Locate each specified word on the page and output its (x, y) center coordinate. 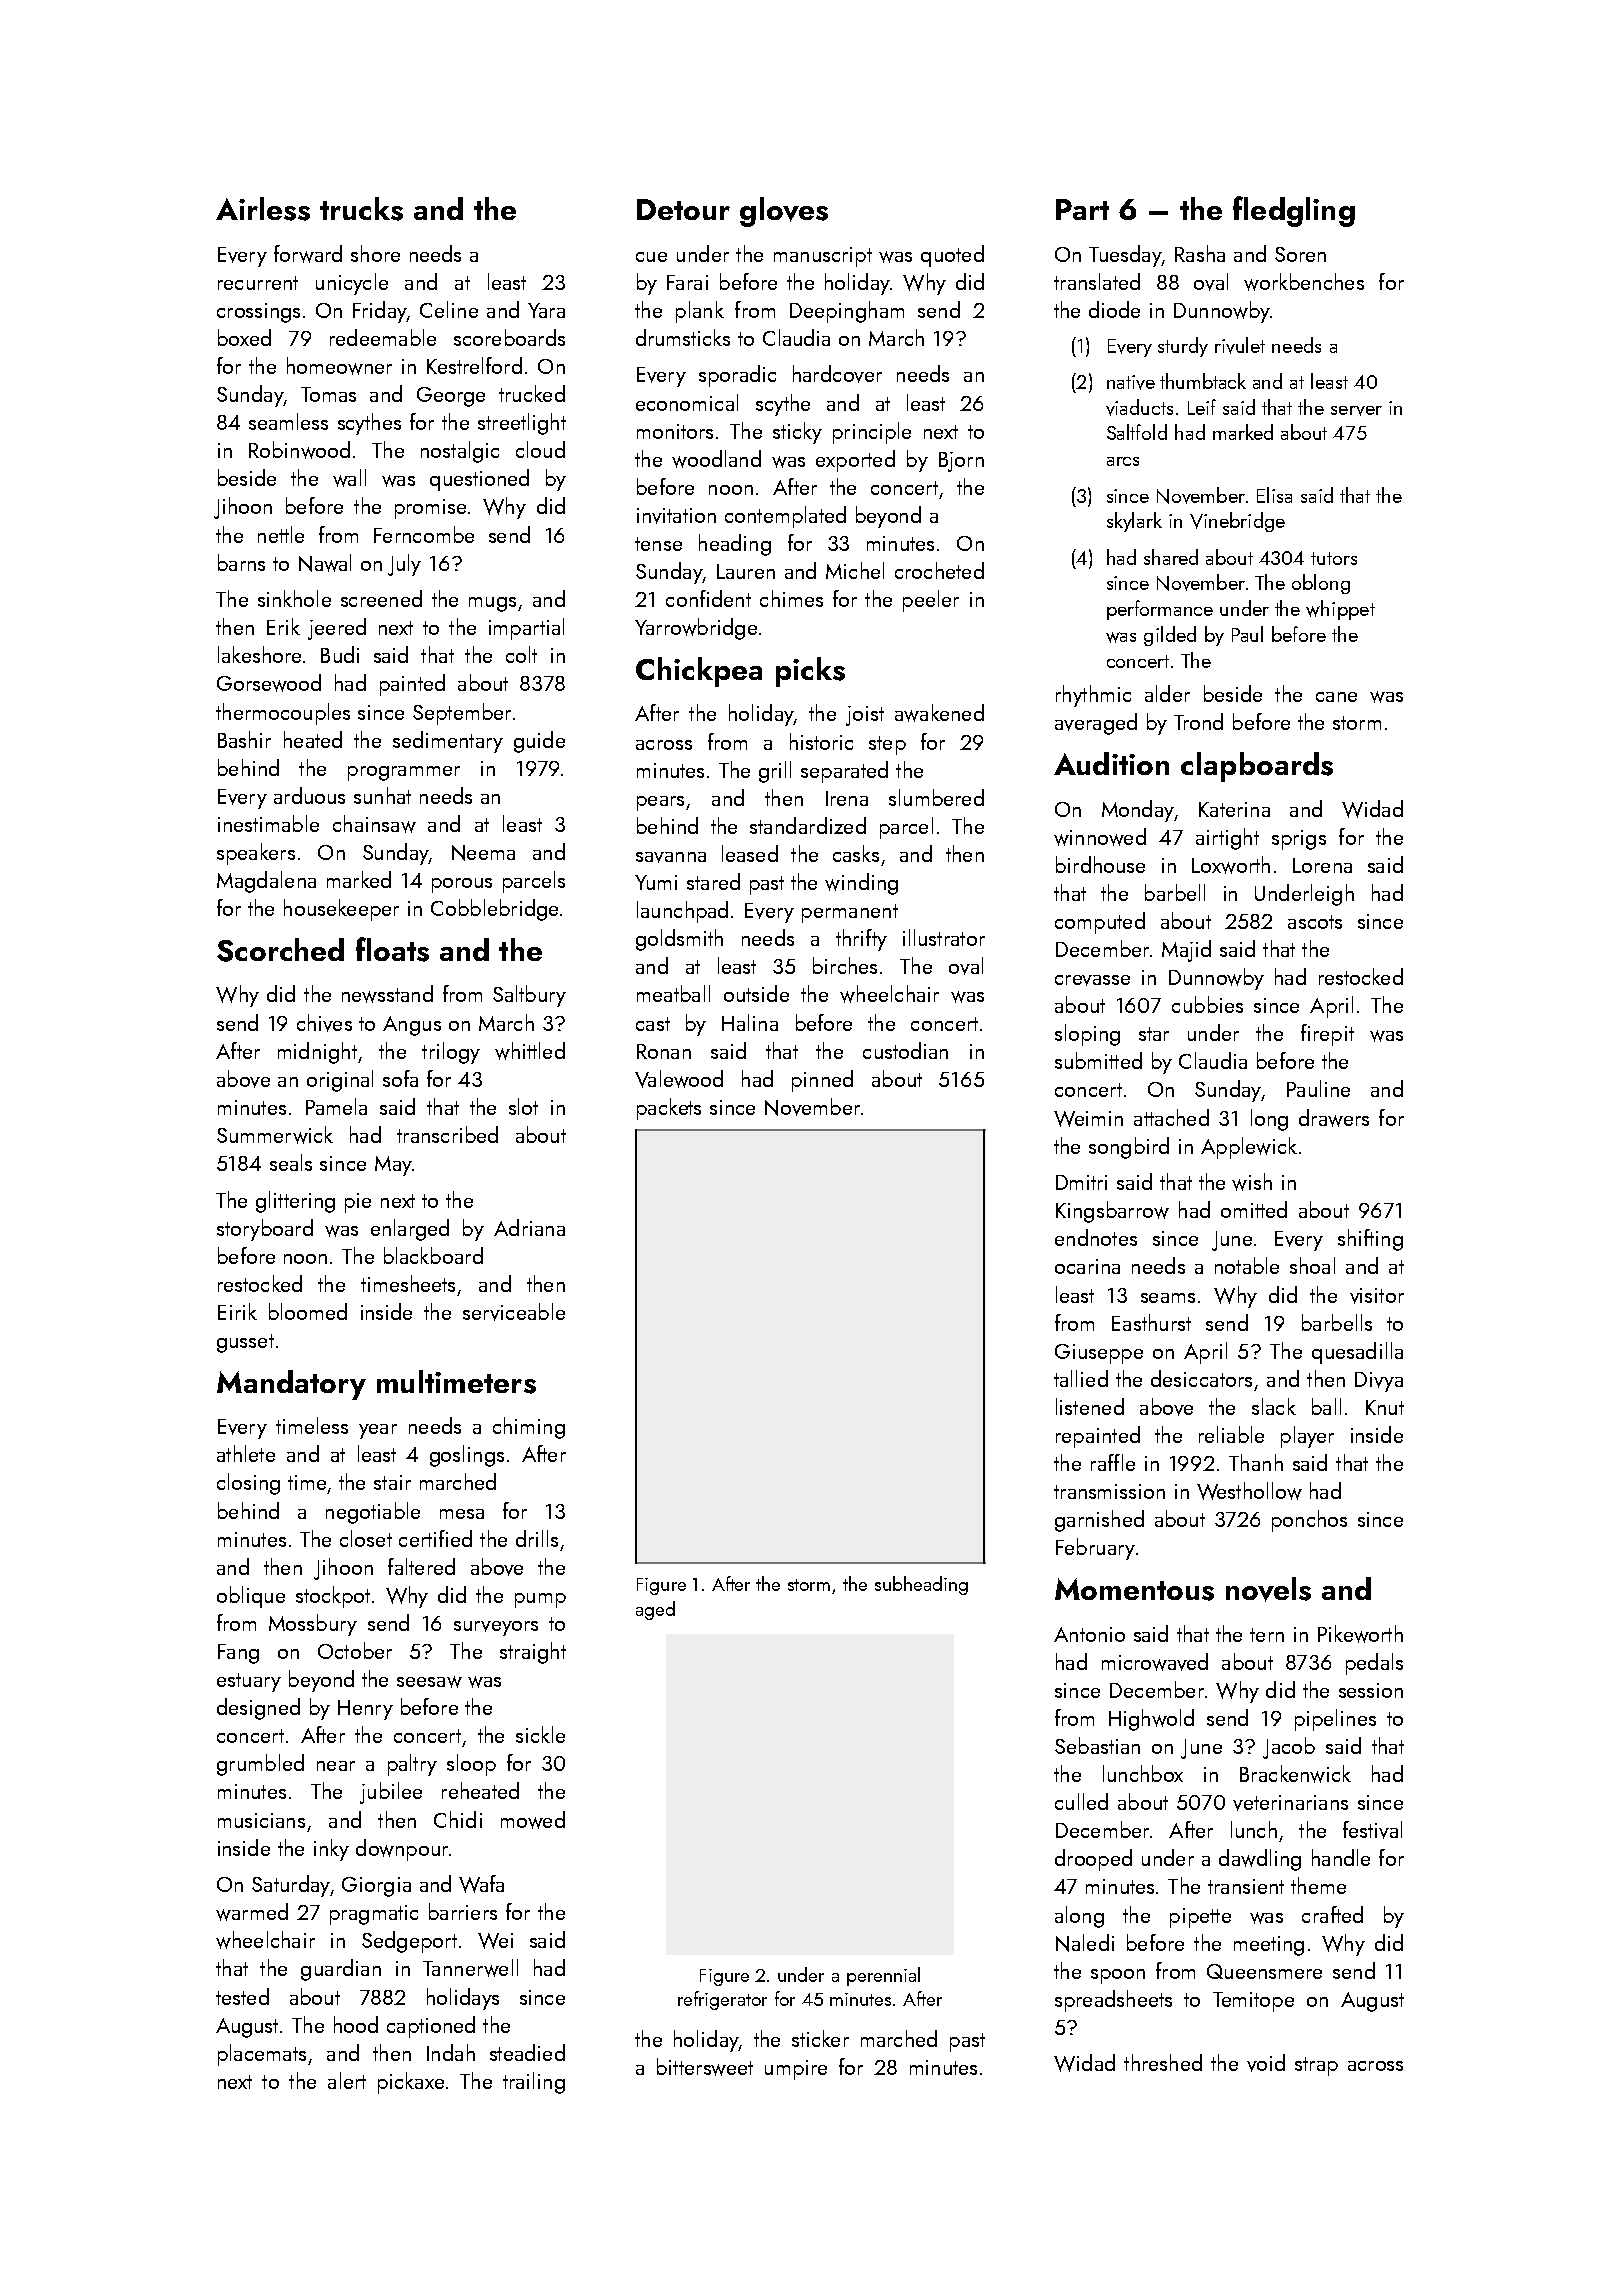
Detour (683, 209)
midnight (317, 1053)
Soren (1300, 254)
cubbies (1207, 1004)
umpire (796, 2070)
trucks (361, 209)
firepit (1327, 1035)
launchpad (682, 912)
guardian (341, 1970)
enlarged (410, 1230)
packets (669, 1109)
